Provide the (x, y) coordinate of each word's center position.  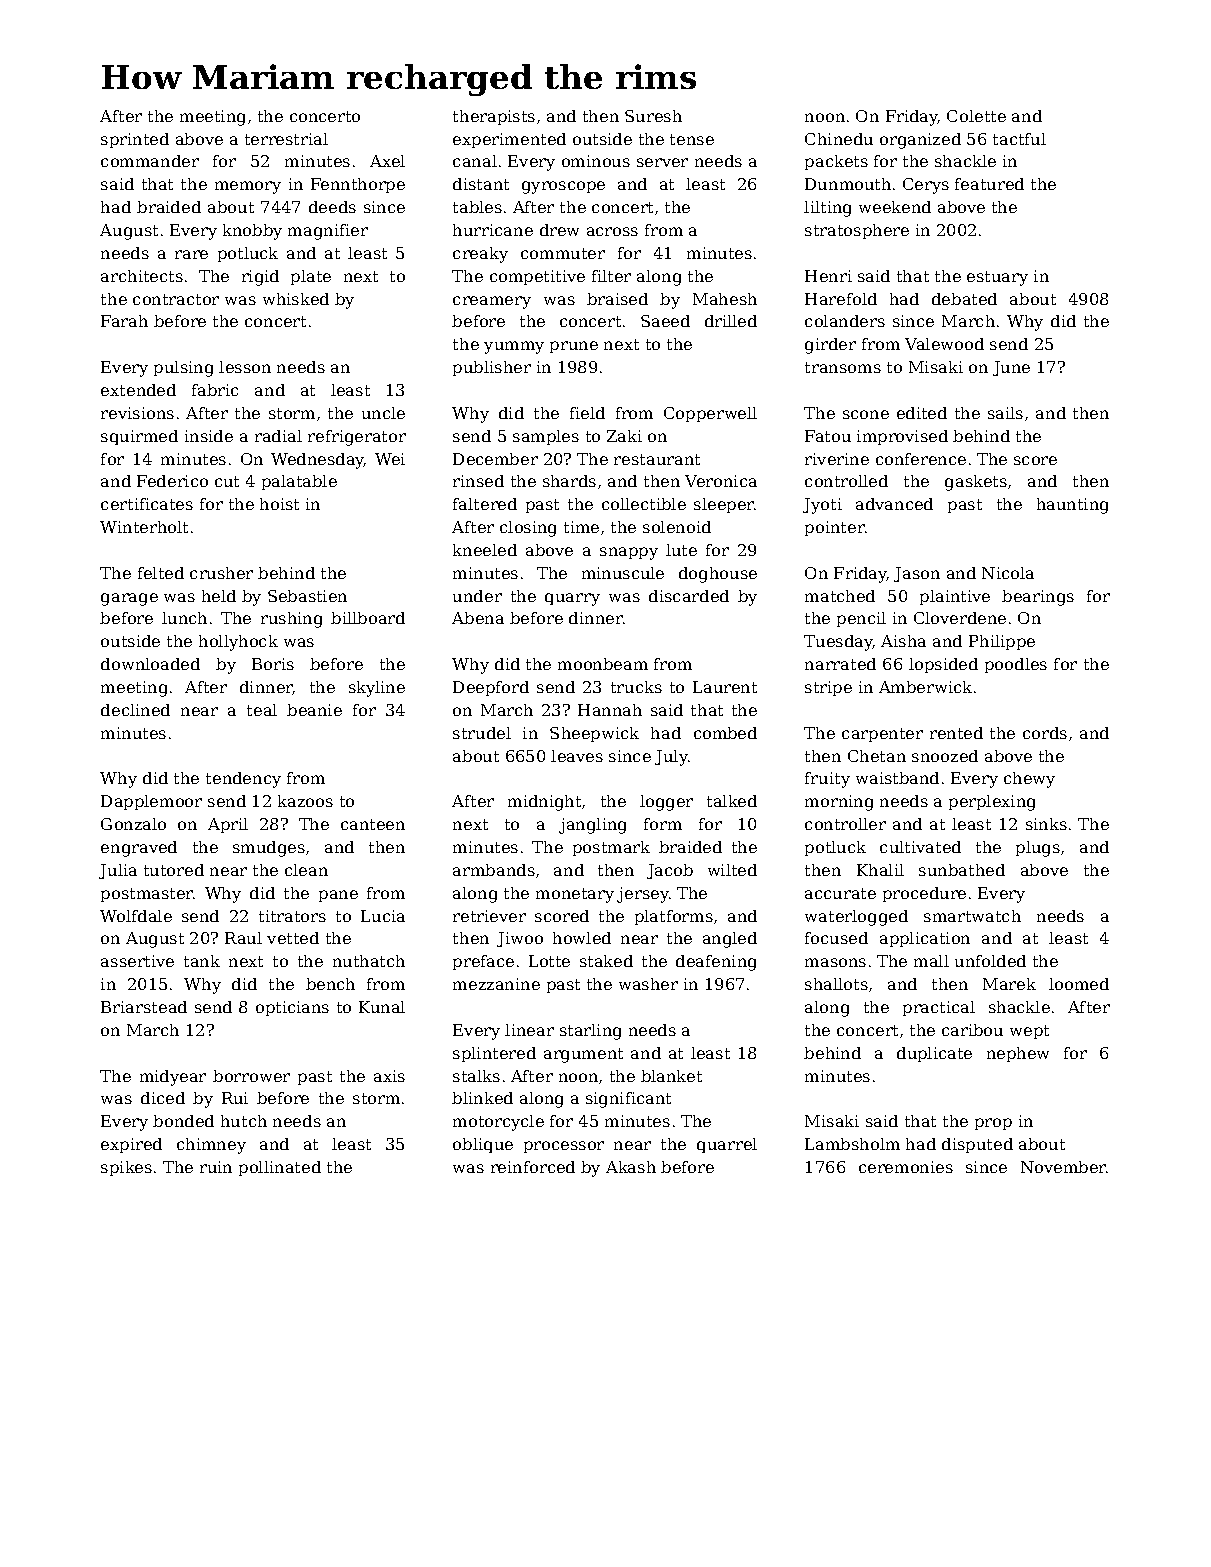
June (1011, 368)
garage (129, 599)
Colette (976, 116)
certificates (147, 504)
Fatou (828, 436)
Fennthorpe (358, 185)
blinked (482, 1098)
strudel (482, 733)
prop (993, 1124)
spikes (126, 1168)
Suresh (653, 116)
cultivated (920, 847)
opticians (292, 1008)
